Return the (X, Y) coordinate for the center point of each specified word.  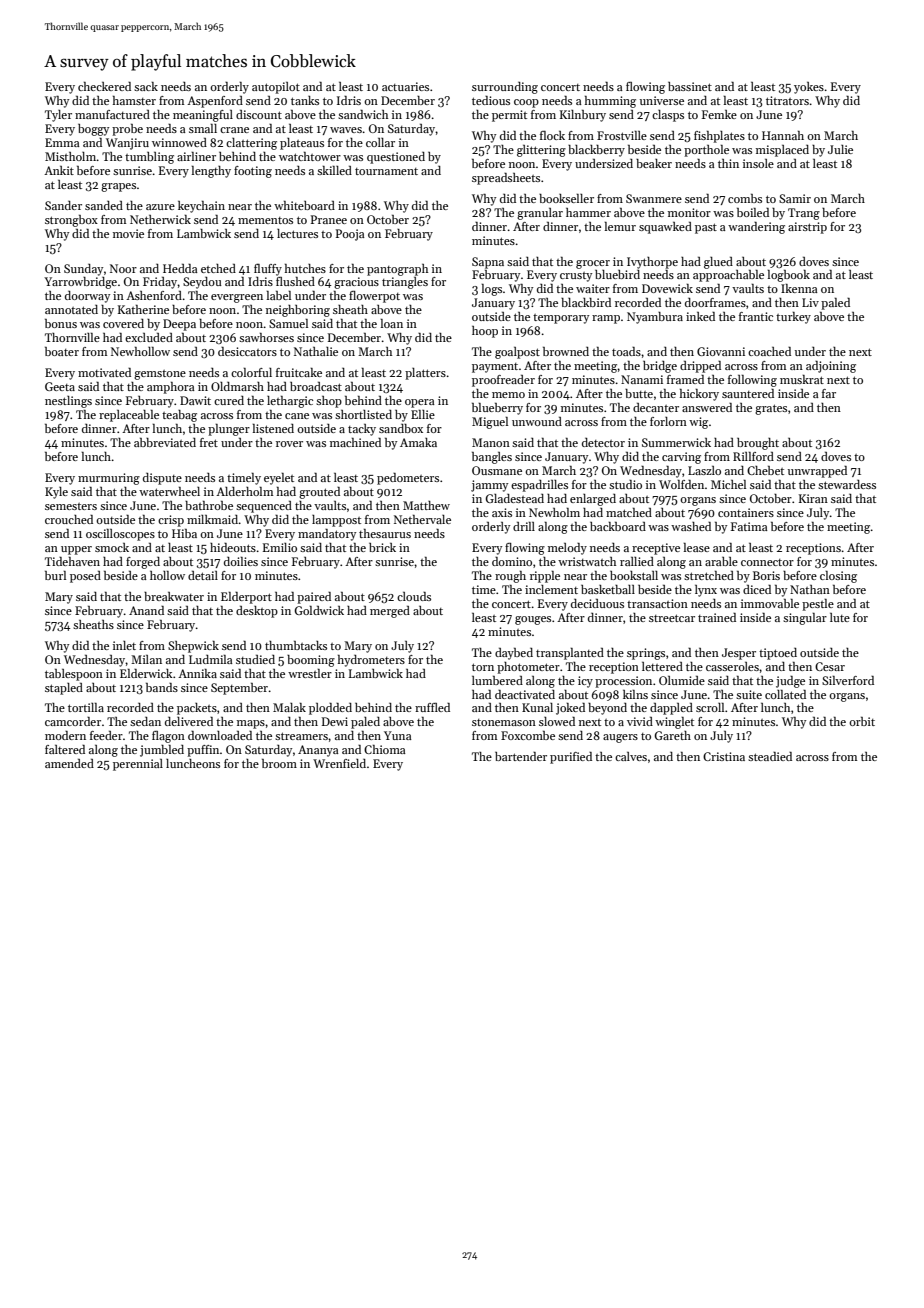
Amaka (418, 442)
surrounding (505, 88)
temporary (561, 319)
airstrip (807, 228)
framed (685, 379)
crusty (576, 277)
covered (123, 323)
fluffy (268, 269)
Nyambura (655, 318)
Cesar (830, 666)
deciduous (597, 603)
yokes (809, 88)
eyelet (279, 479)
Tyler (58, 116)
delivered (189, 721)
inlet (124, 645)
